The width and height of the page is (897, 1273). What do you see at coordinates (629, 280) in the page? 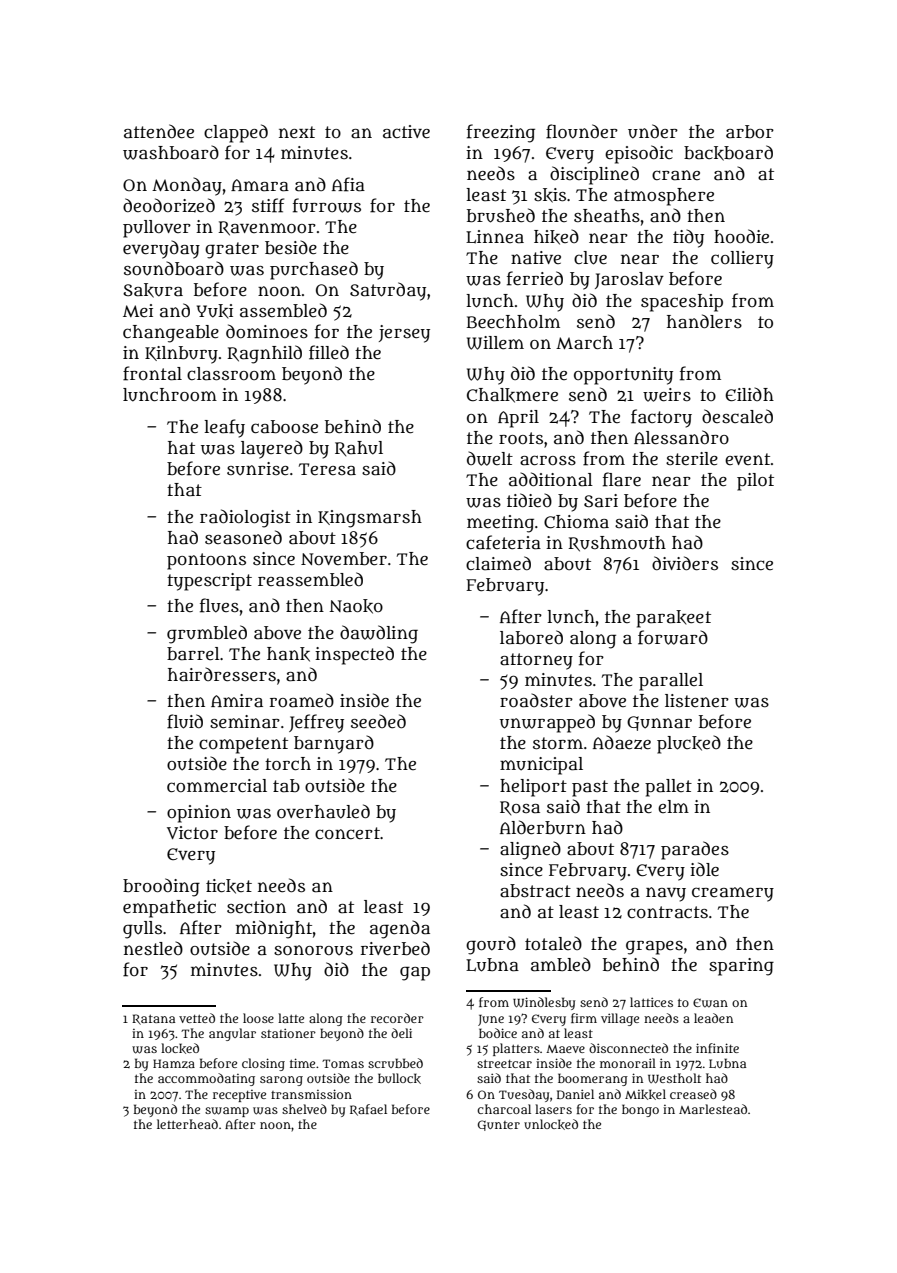
I see `Jaroslav` at bounding box center [629, 280].
